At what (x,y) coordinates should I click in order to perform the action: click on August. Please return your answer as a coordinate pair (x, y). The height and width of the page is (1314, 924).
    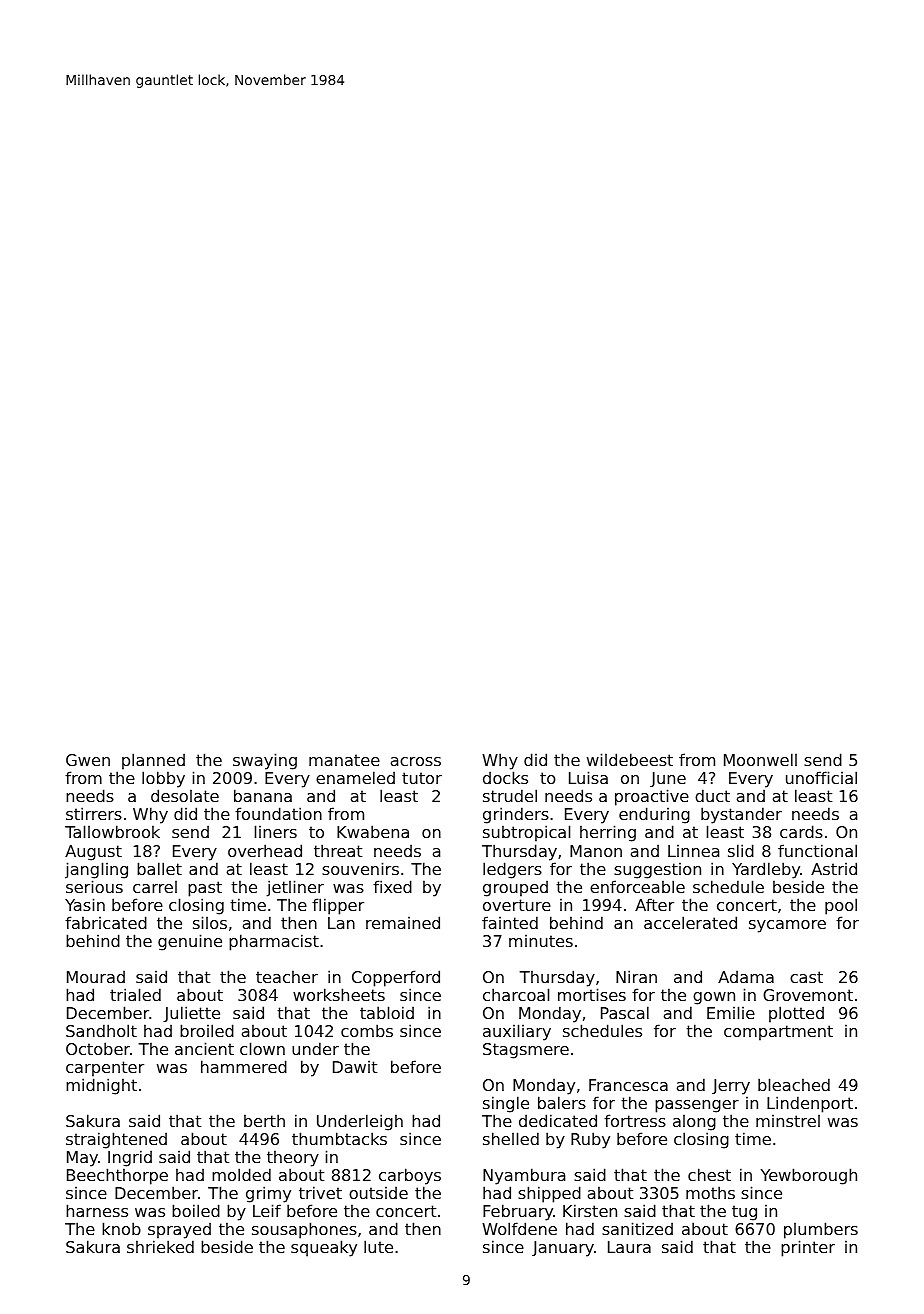
    Looking at the image, I should click on (93, 853).
